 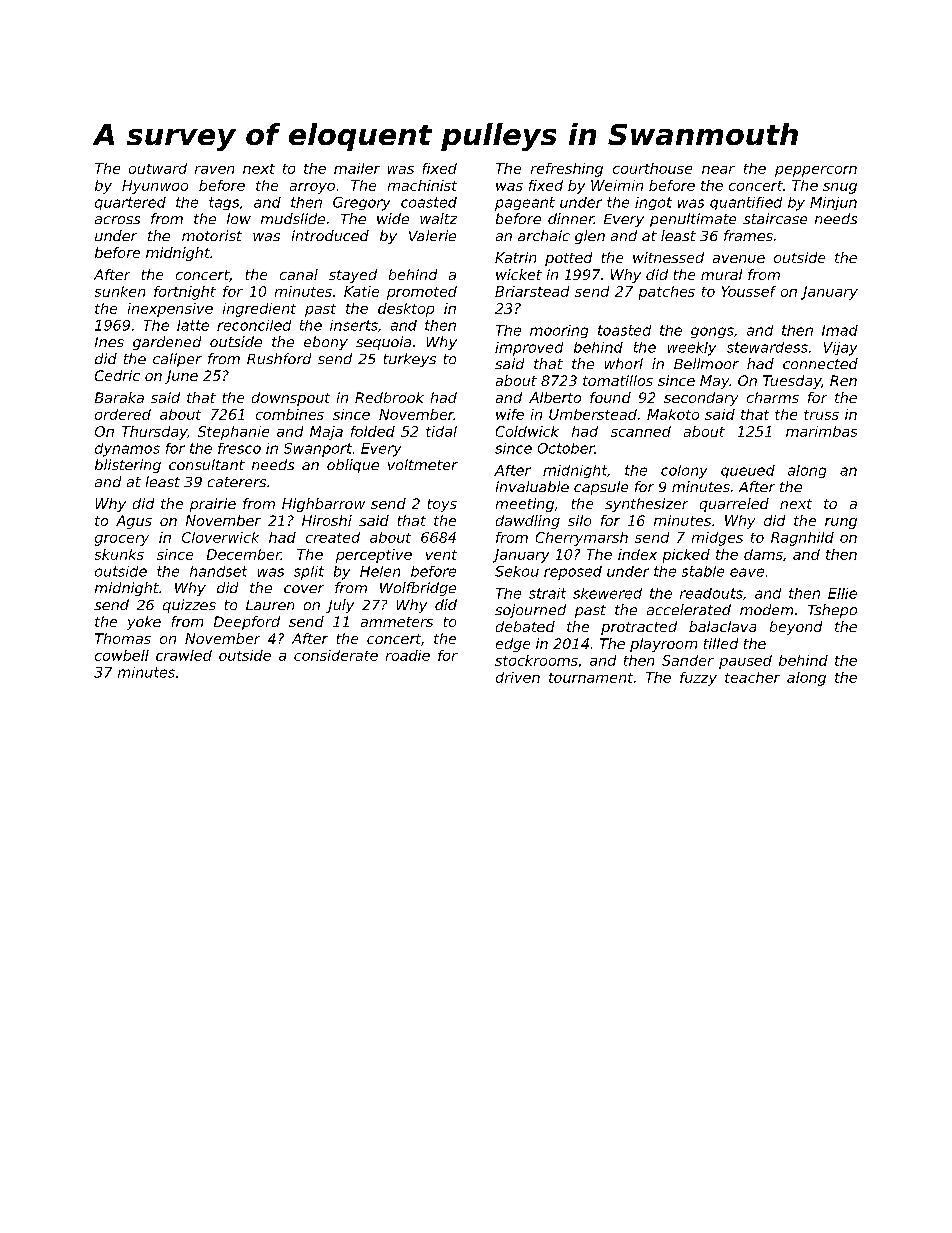 I want to click on Alberto, so click(x=555, y=397).
